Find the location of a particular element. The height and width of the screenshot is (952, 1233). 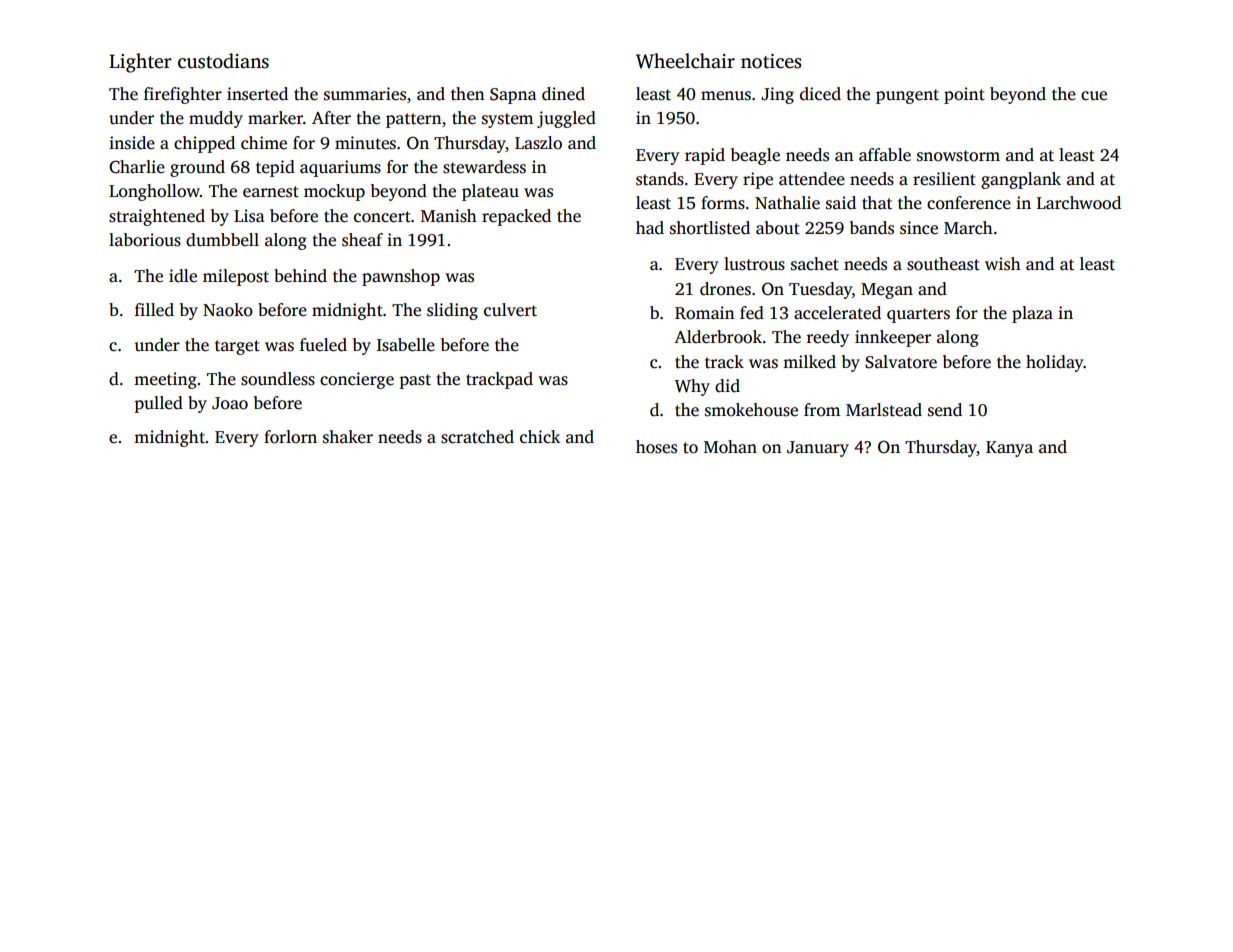

shortlisted is located at coordinates (710, 228).
